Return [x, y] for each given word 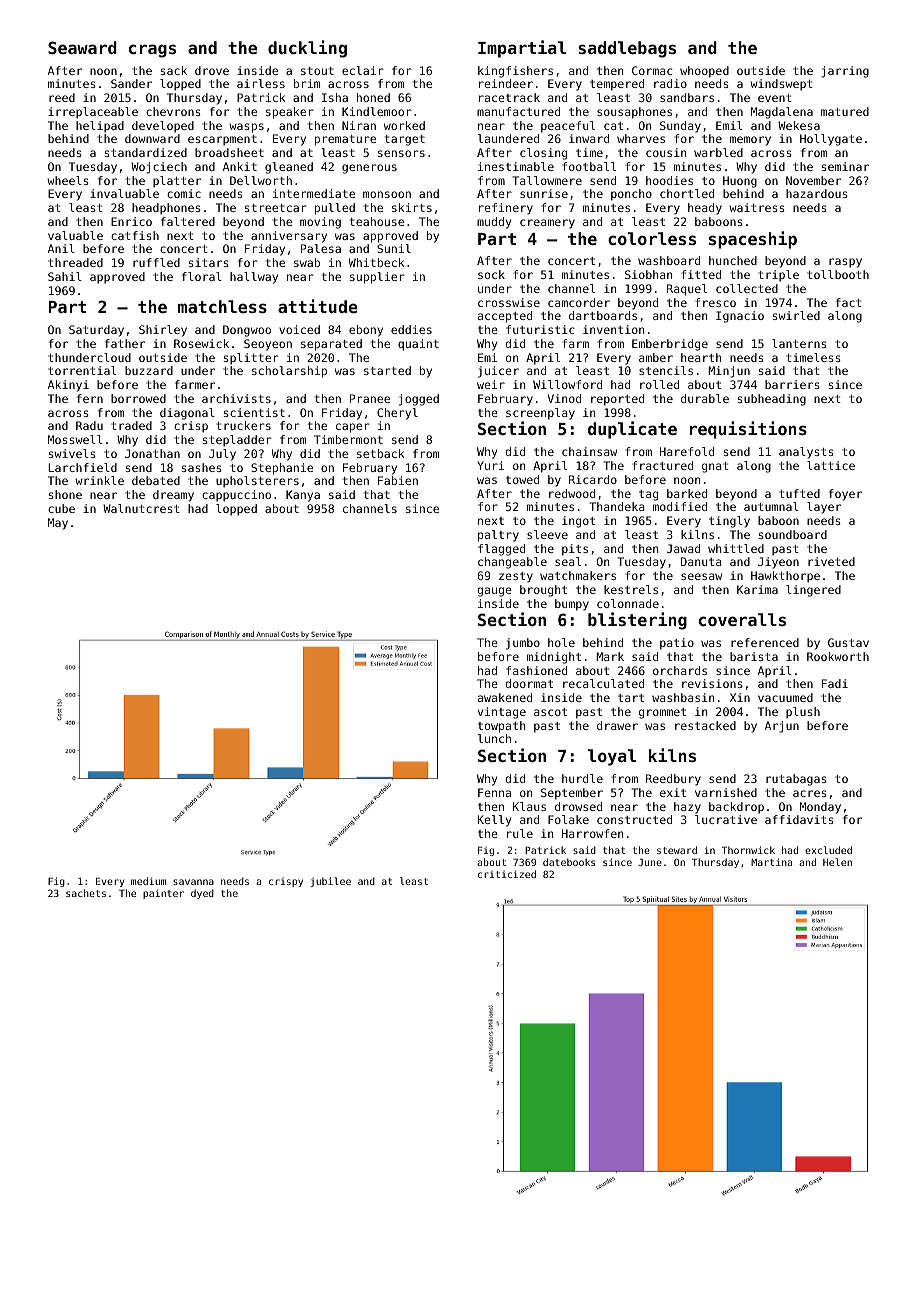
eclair [363, 70]
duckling [307, 49]
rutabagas [796, 780]
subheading [772, 400]
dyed [202, 894]
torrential [82, 370]
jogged [419, 400]
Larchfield [82, 467]
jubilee [330, 882]
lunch [494, 738]
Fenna [494, 792]
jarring [845, 72]
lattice [831, 465]
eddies [411, 329]
